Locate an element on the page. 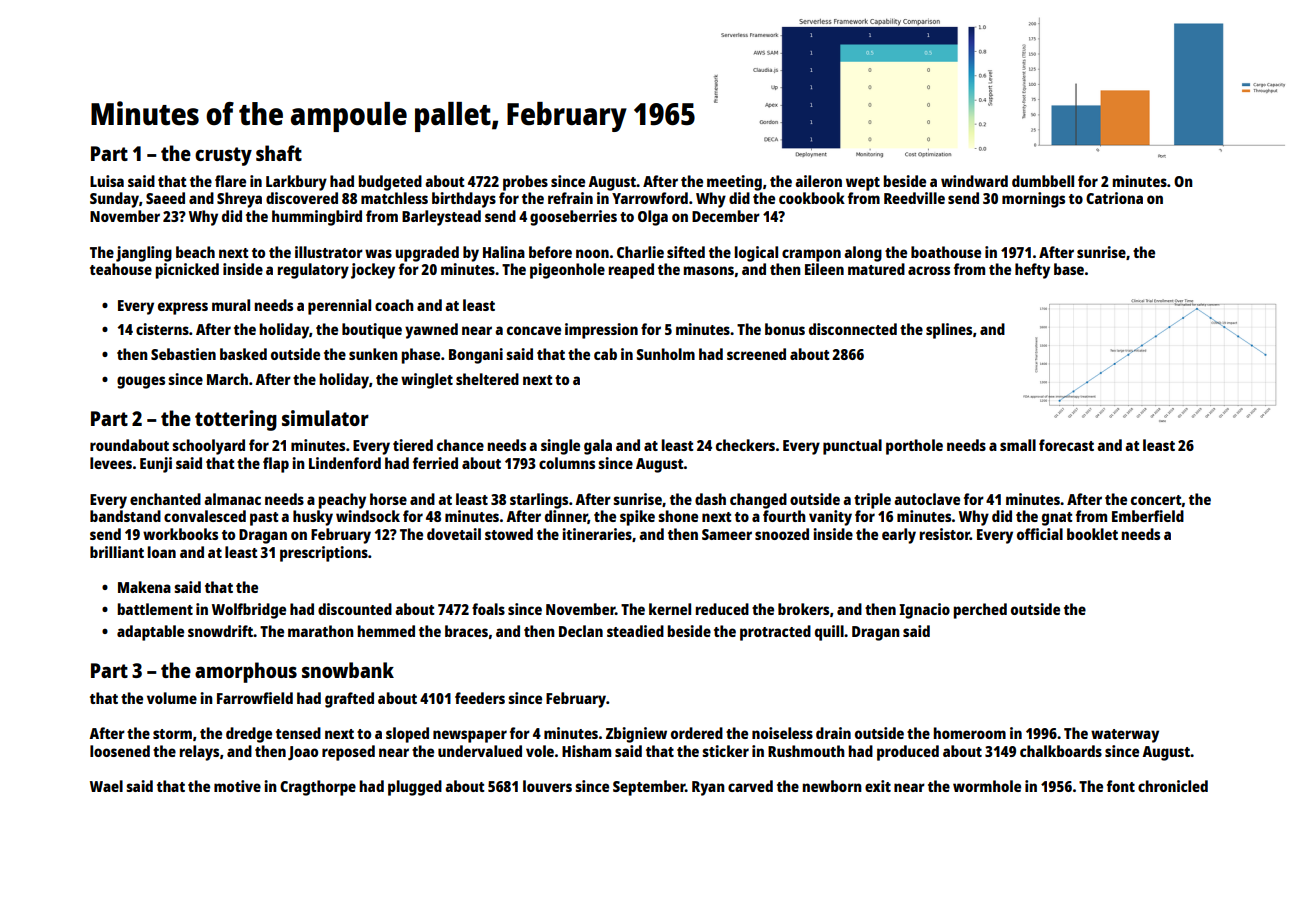  picnicked is located at coordinates (187, 271).
